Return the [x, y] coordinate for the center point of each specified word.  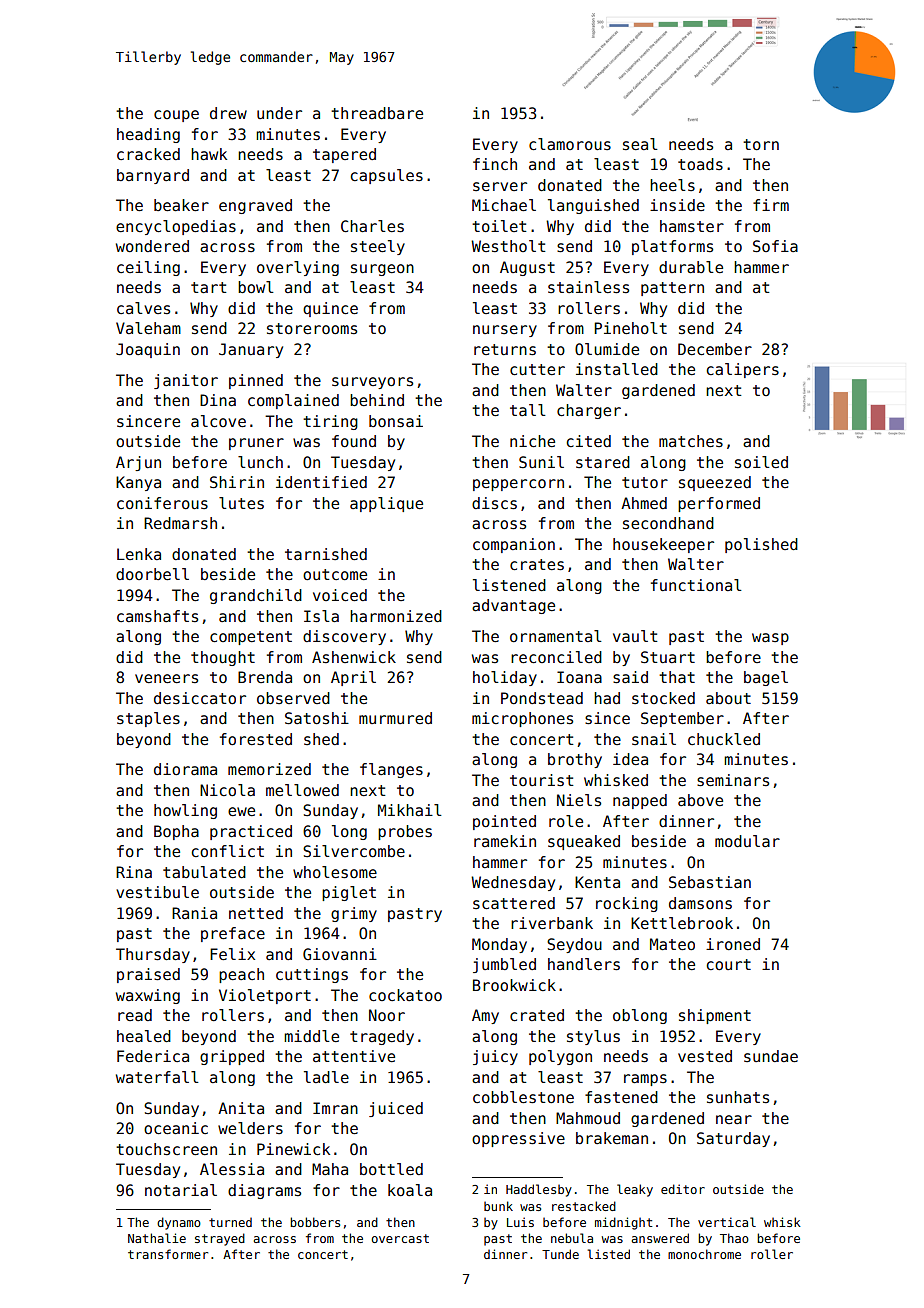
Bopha [176, 832]
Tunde [560, 1254]
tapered [344, 155]
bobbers [315, 1222]
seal [640, 144]
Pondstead [542, 698]
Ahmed [644, 503]
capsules [387, 176]
